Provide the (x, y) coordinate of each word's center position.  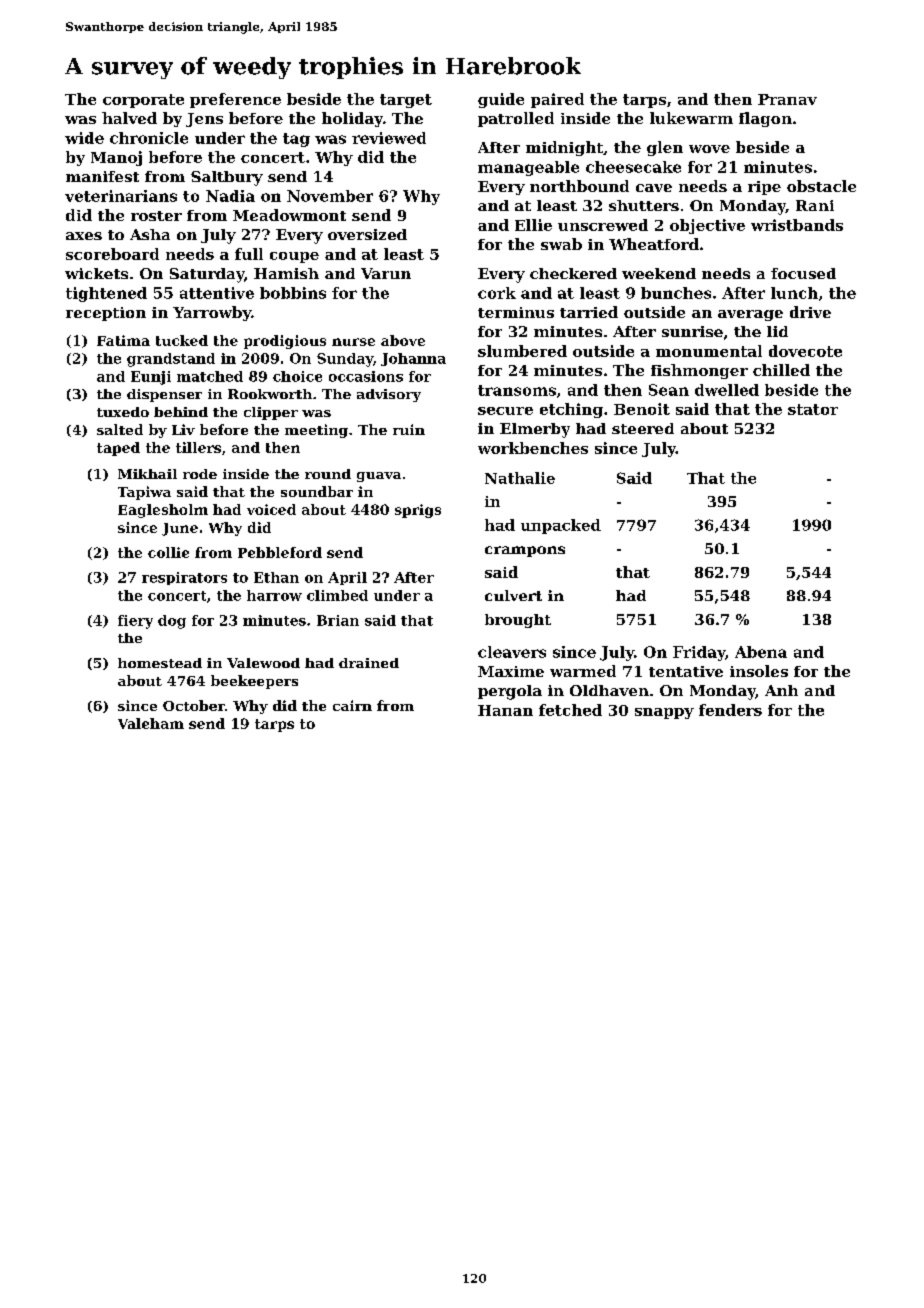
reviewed (389, 138)
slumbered (522, 351)
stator (813, 409)
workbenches (533, 448)
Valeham (151, 723)
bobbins (293, 293)
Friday (699, 653)
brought (518, 621)
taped (118, 449)
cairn (352, 705)
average (750, 315)
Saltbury (227, 178)
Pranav (787, 99)
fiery (135, 622)
